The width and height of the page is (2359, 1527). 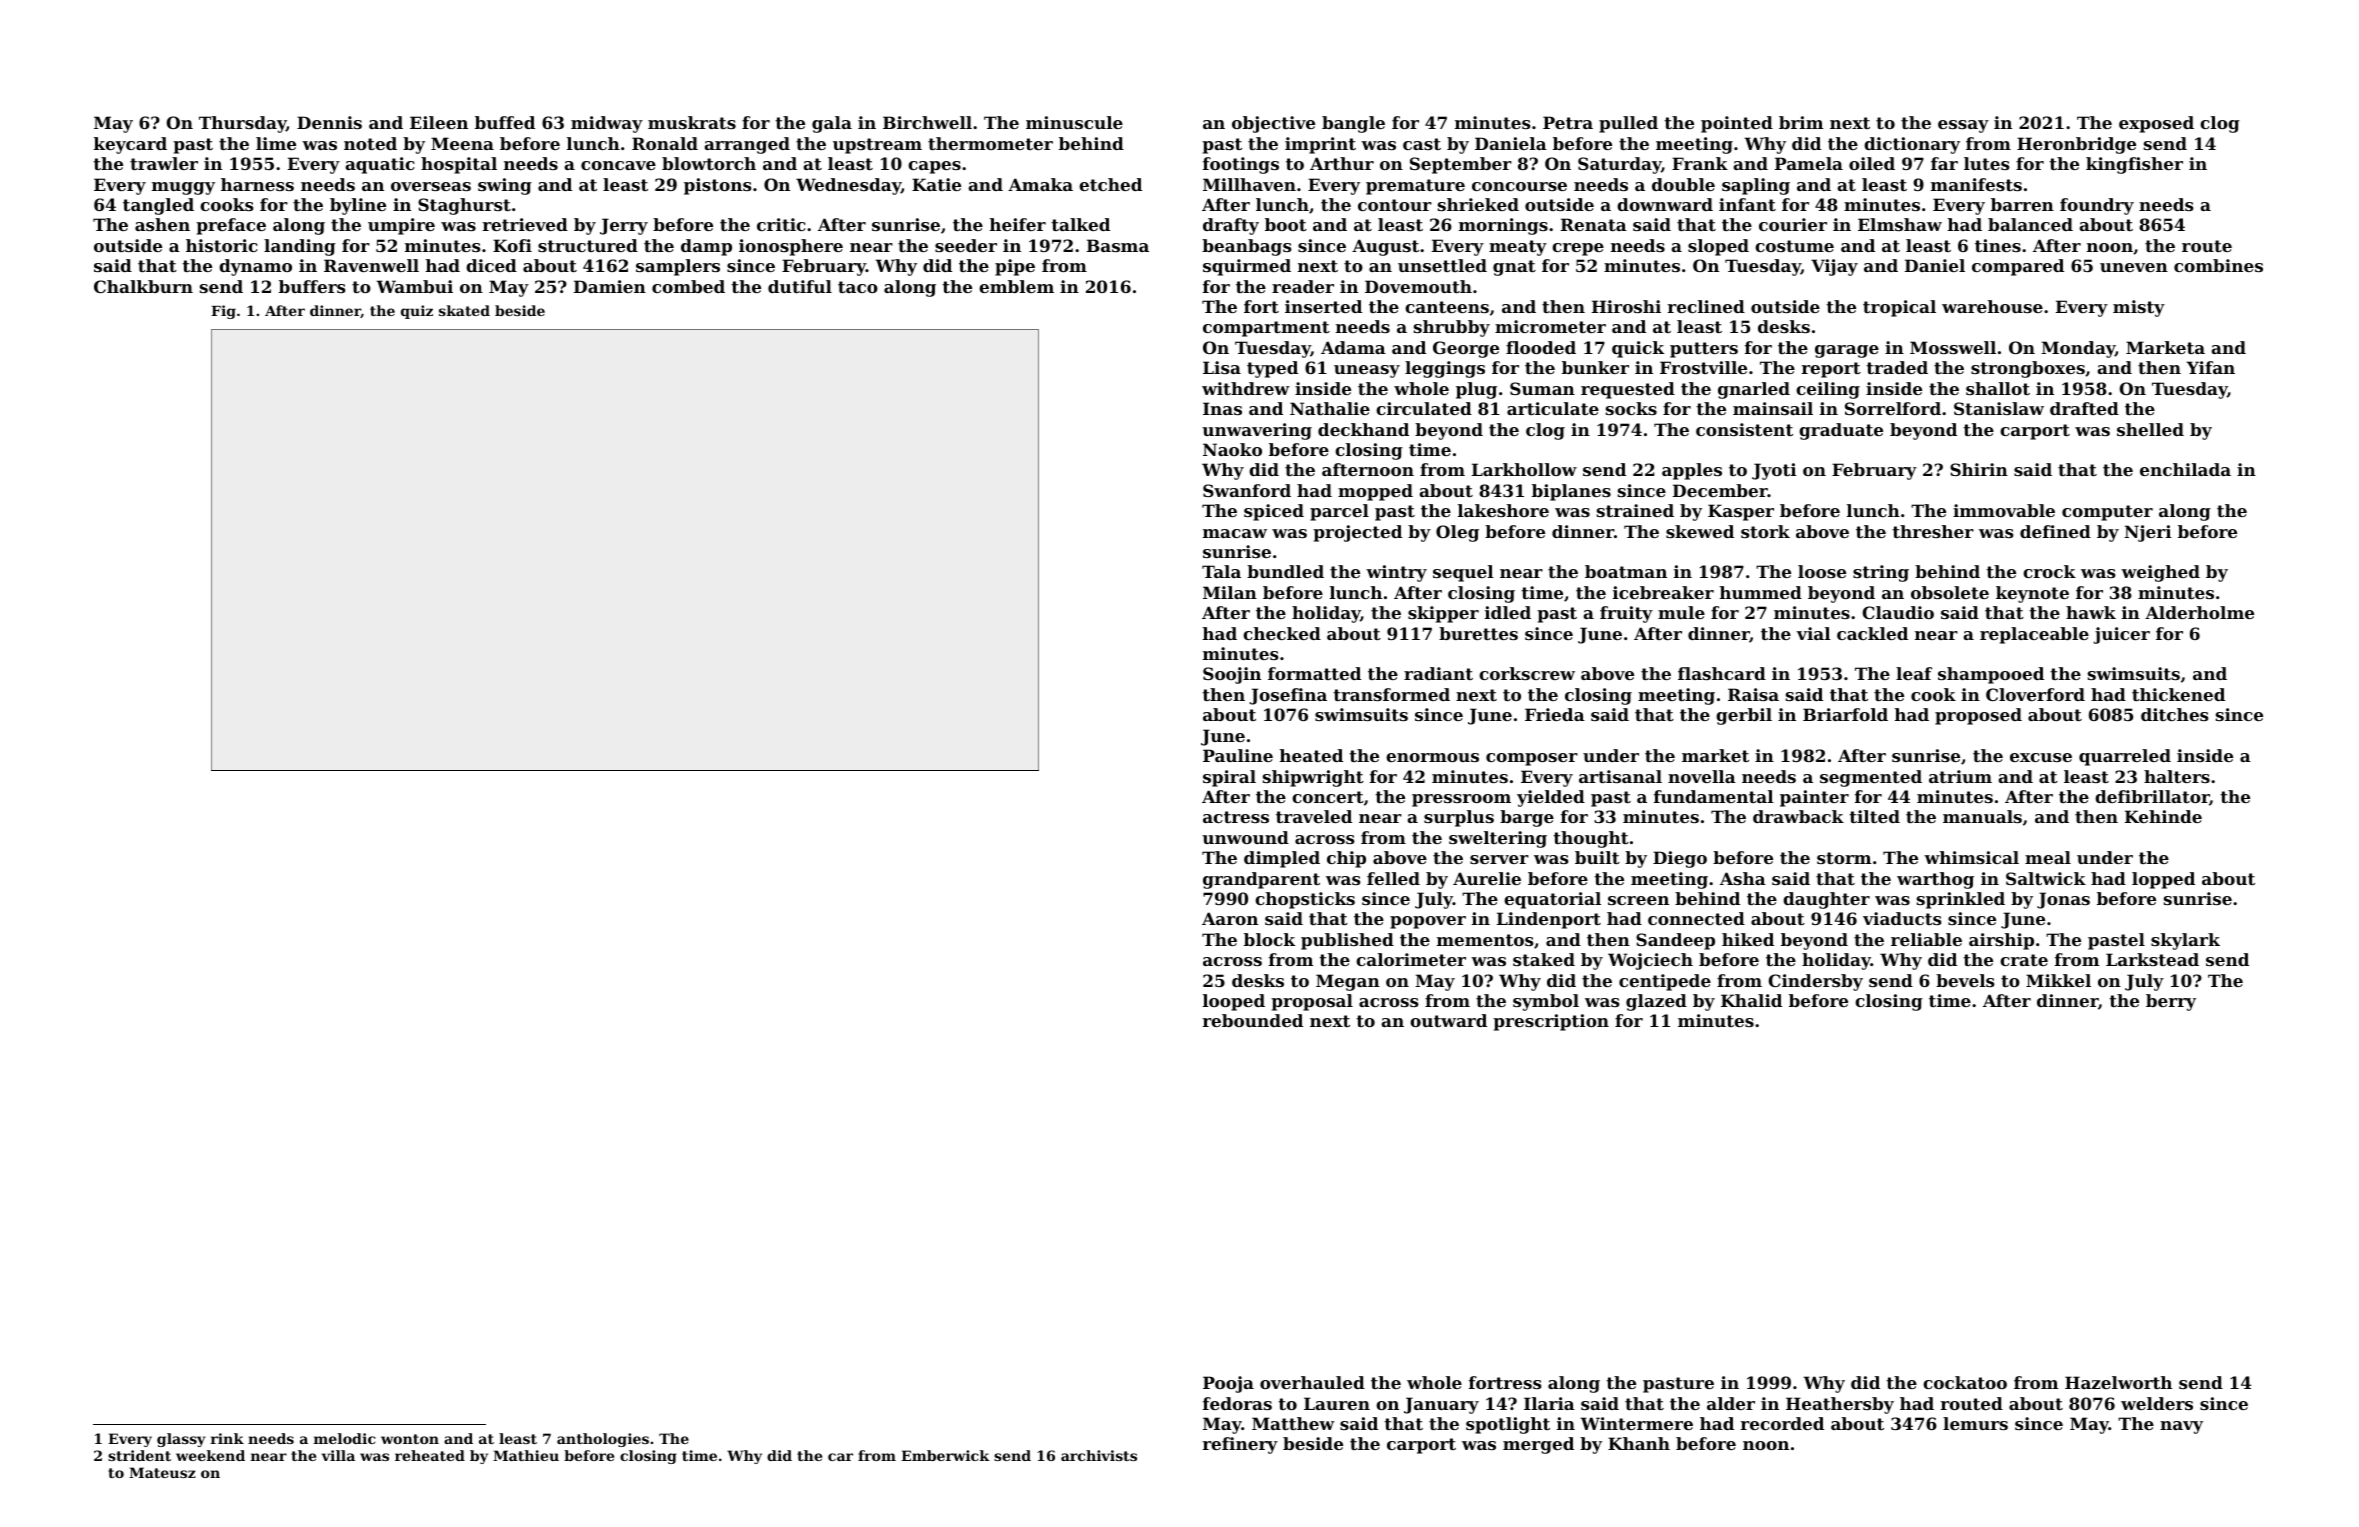 I want to click on immovable, so click(x=2004, y=510).
